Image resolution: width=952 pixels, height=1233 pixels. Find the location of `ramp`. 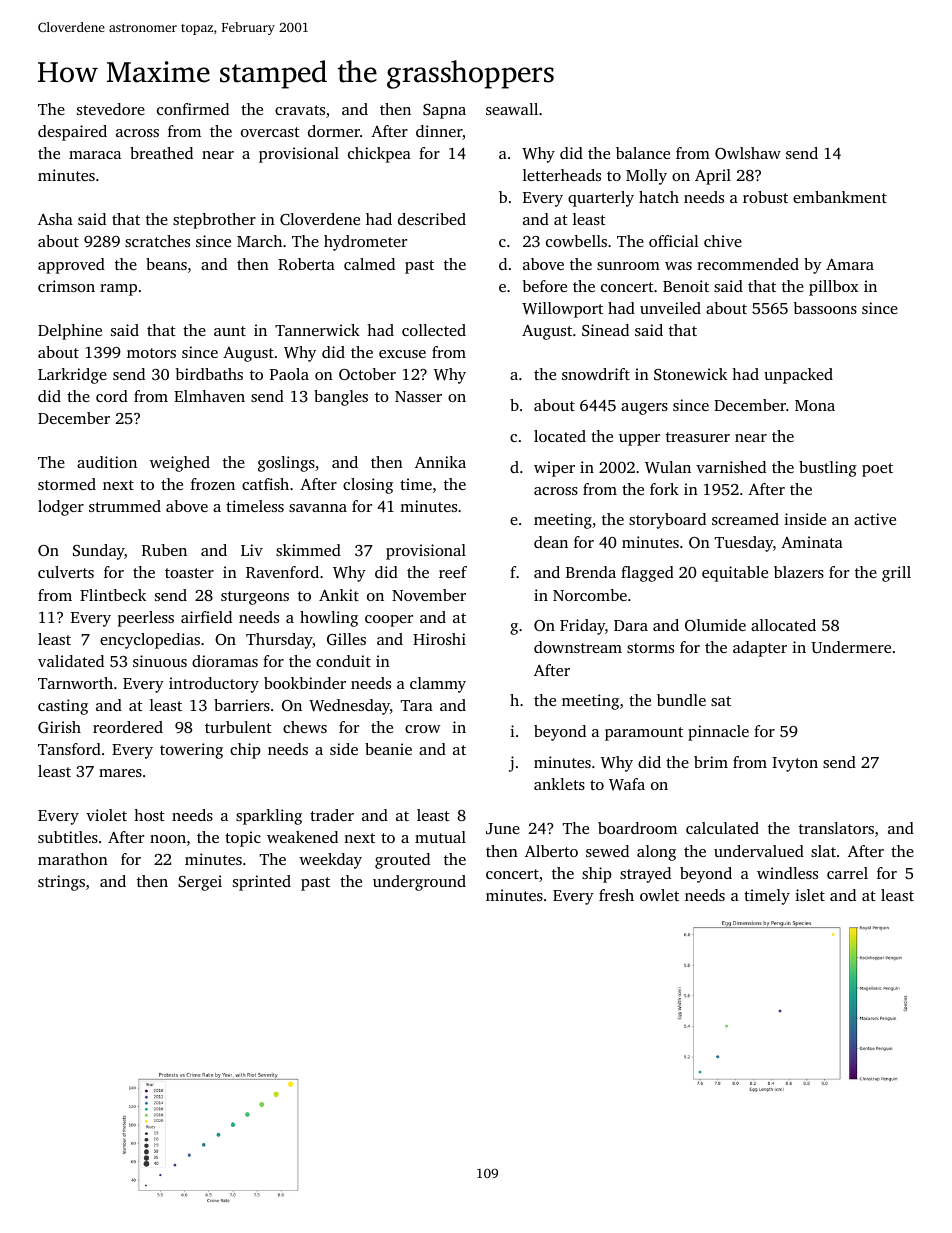

ramp is located at coordinates (118, 290).
